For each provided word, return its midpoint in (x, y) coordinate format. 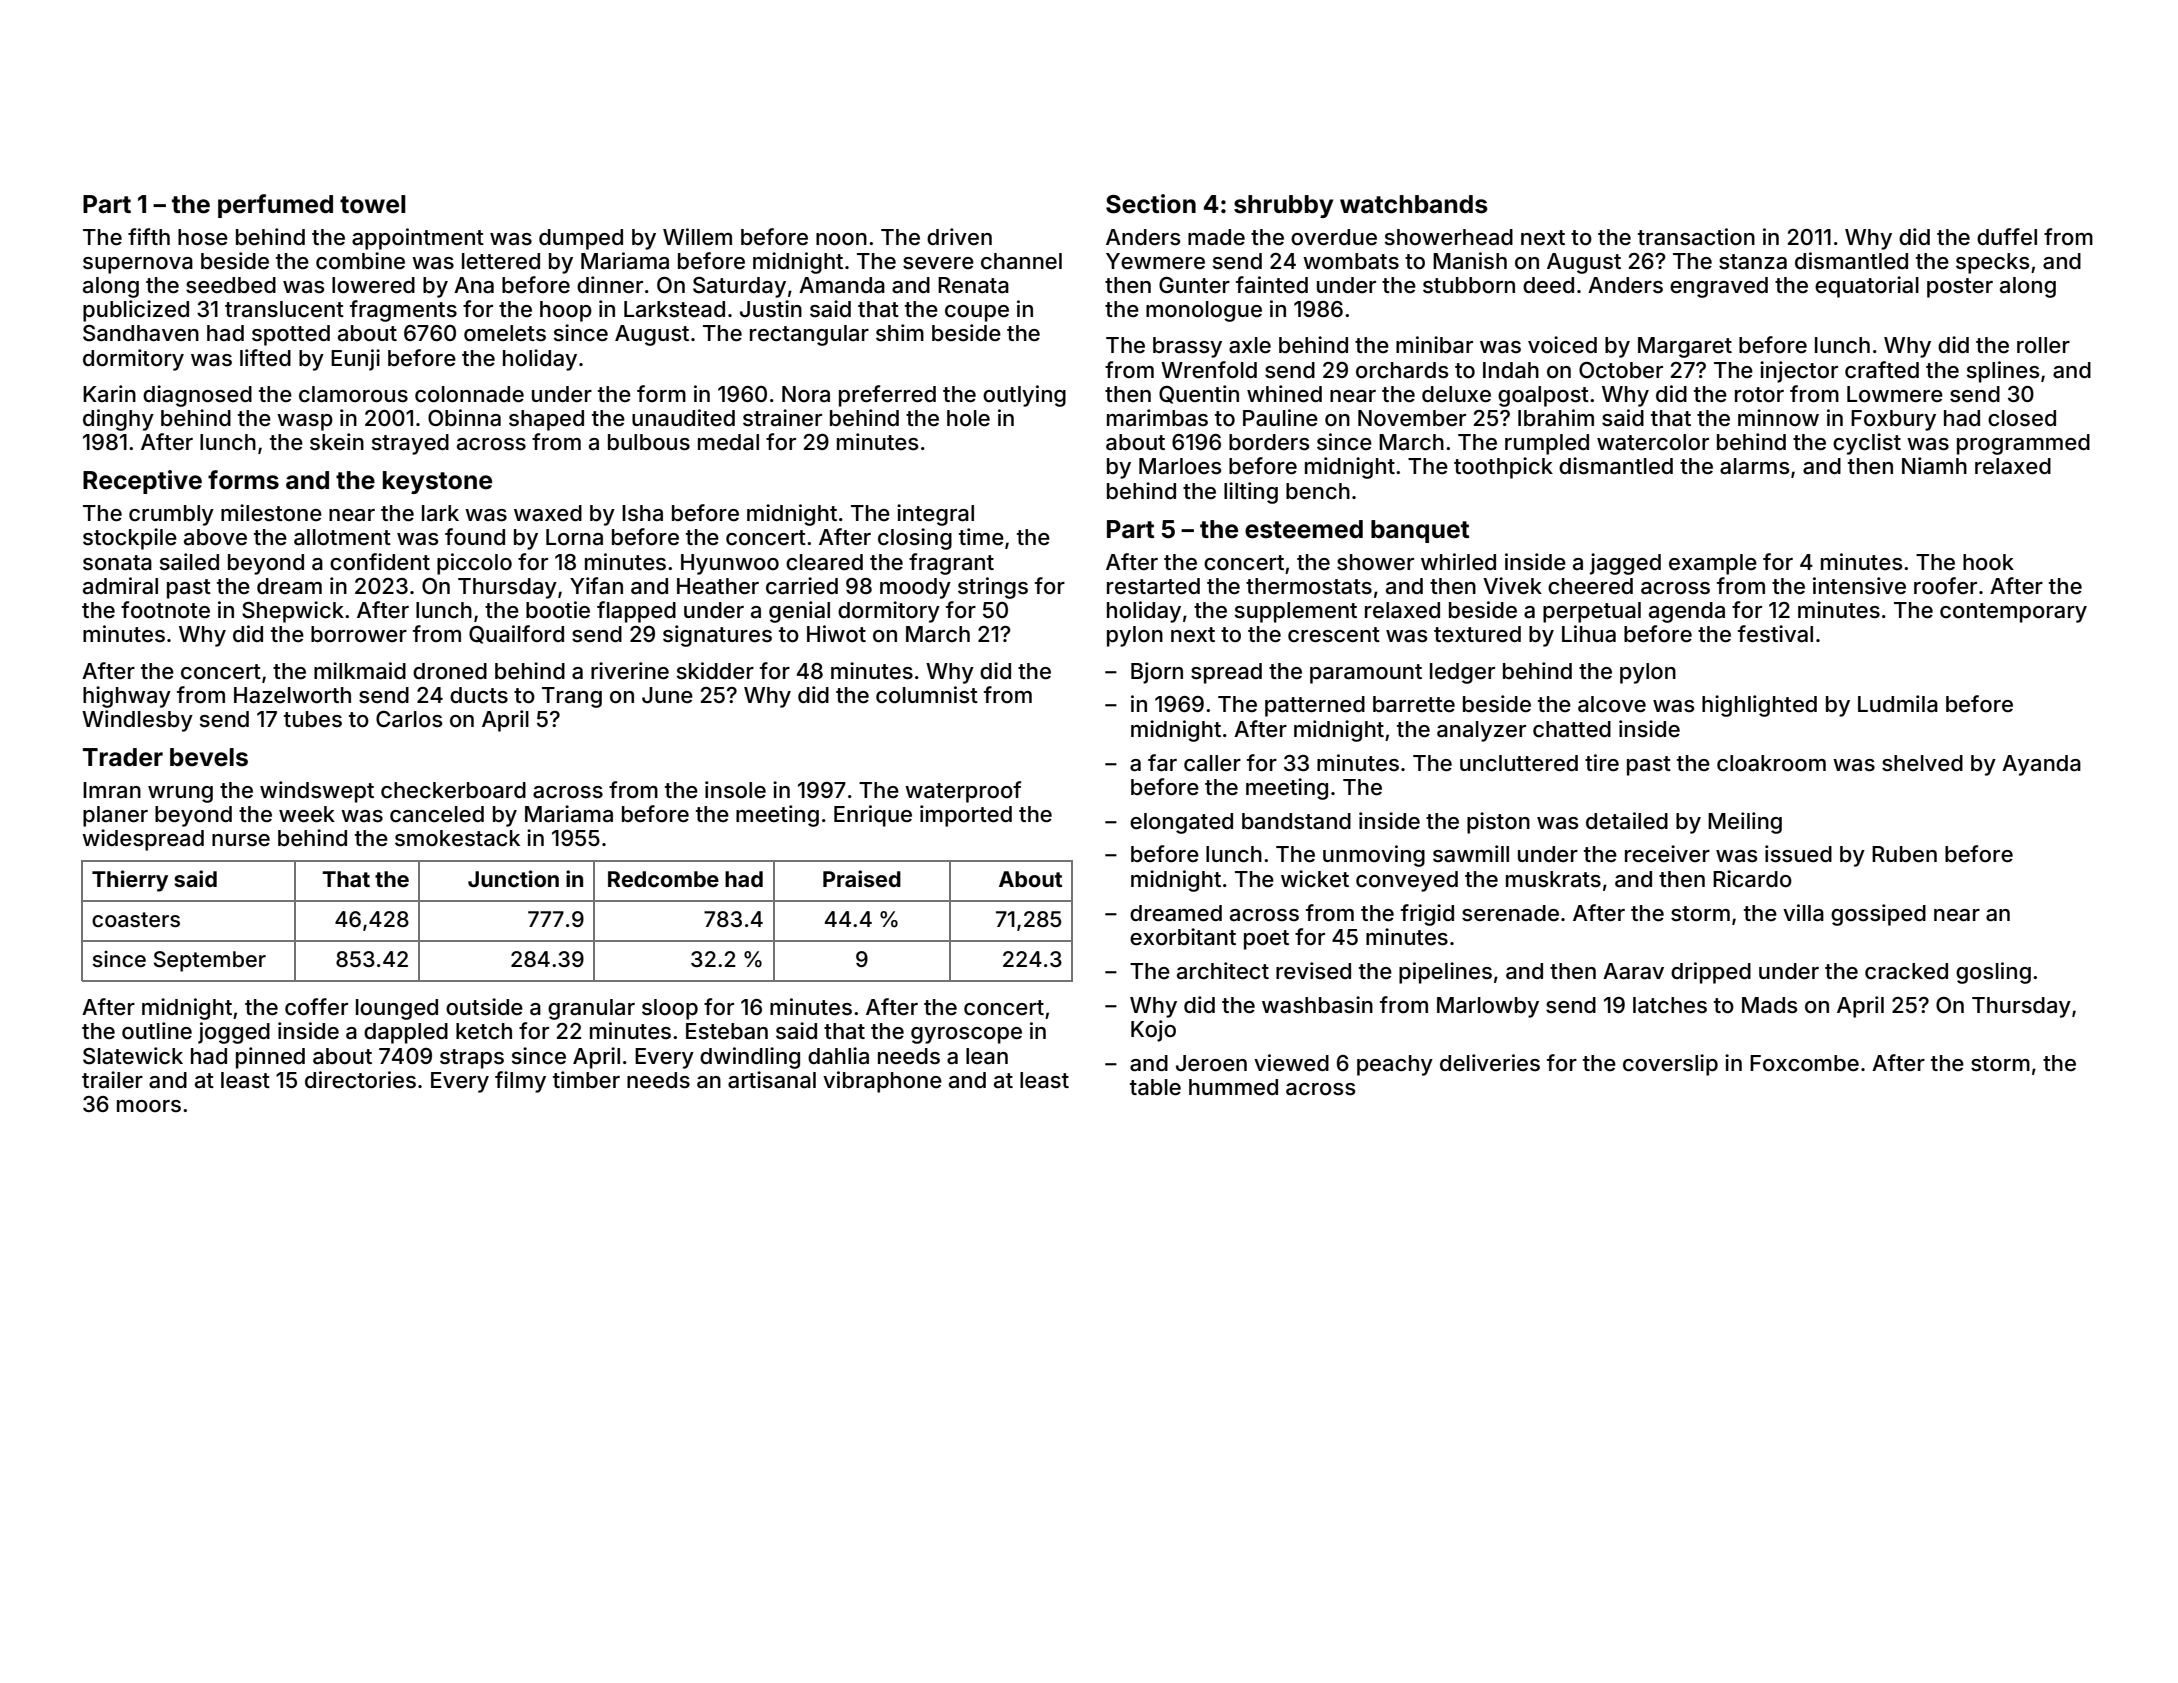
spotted (291, 335)
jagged (1625, 564)
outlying (1024, 396)
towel (373, 204)
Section (1151, 204)
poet (1266, 940)
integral (935, 515)
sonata (117, 563)
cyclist (1867, 444)
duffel (2007, 237)
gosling (1993, 973)
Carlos (409, 719)
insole (735, 790)
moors (149, 1106)
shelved (1922, 763)
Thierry (130, 881)
